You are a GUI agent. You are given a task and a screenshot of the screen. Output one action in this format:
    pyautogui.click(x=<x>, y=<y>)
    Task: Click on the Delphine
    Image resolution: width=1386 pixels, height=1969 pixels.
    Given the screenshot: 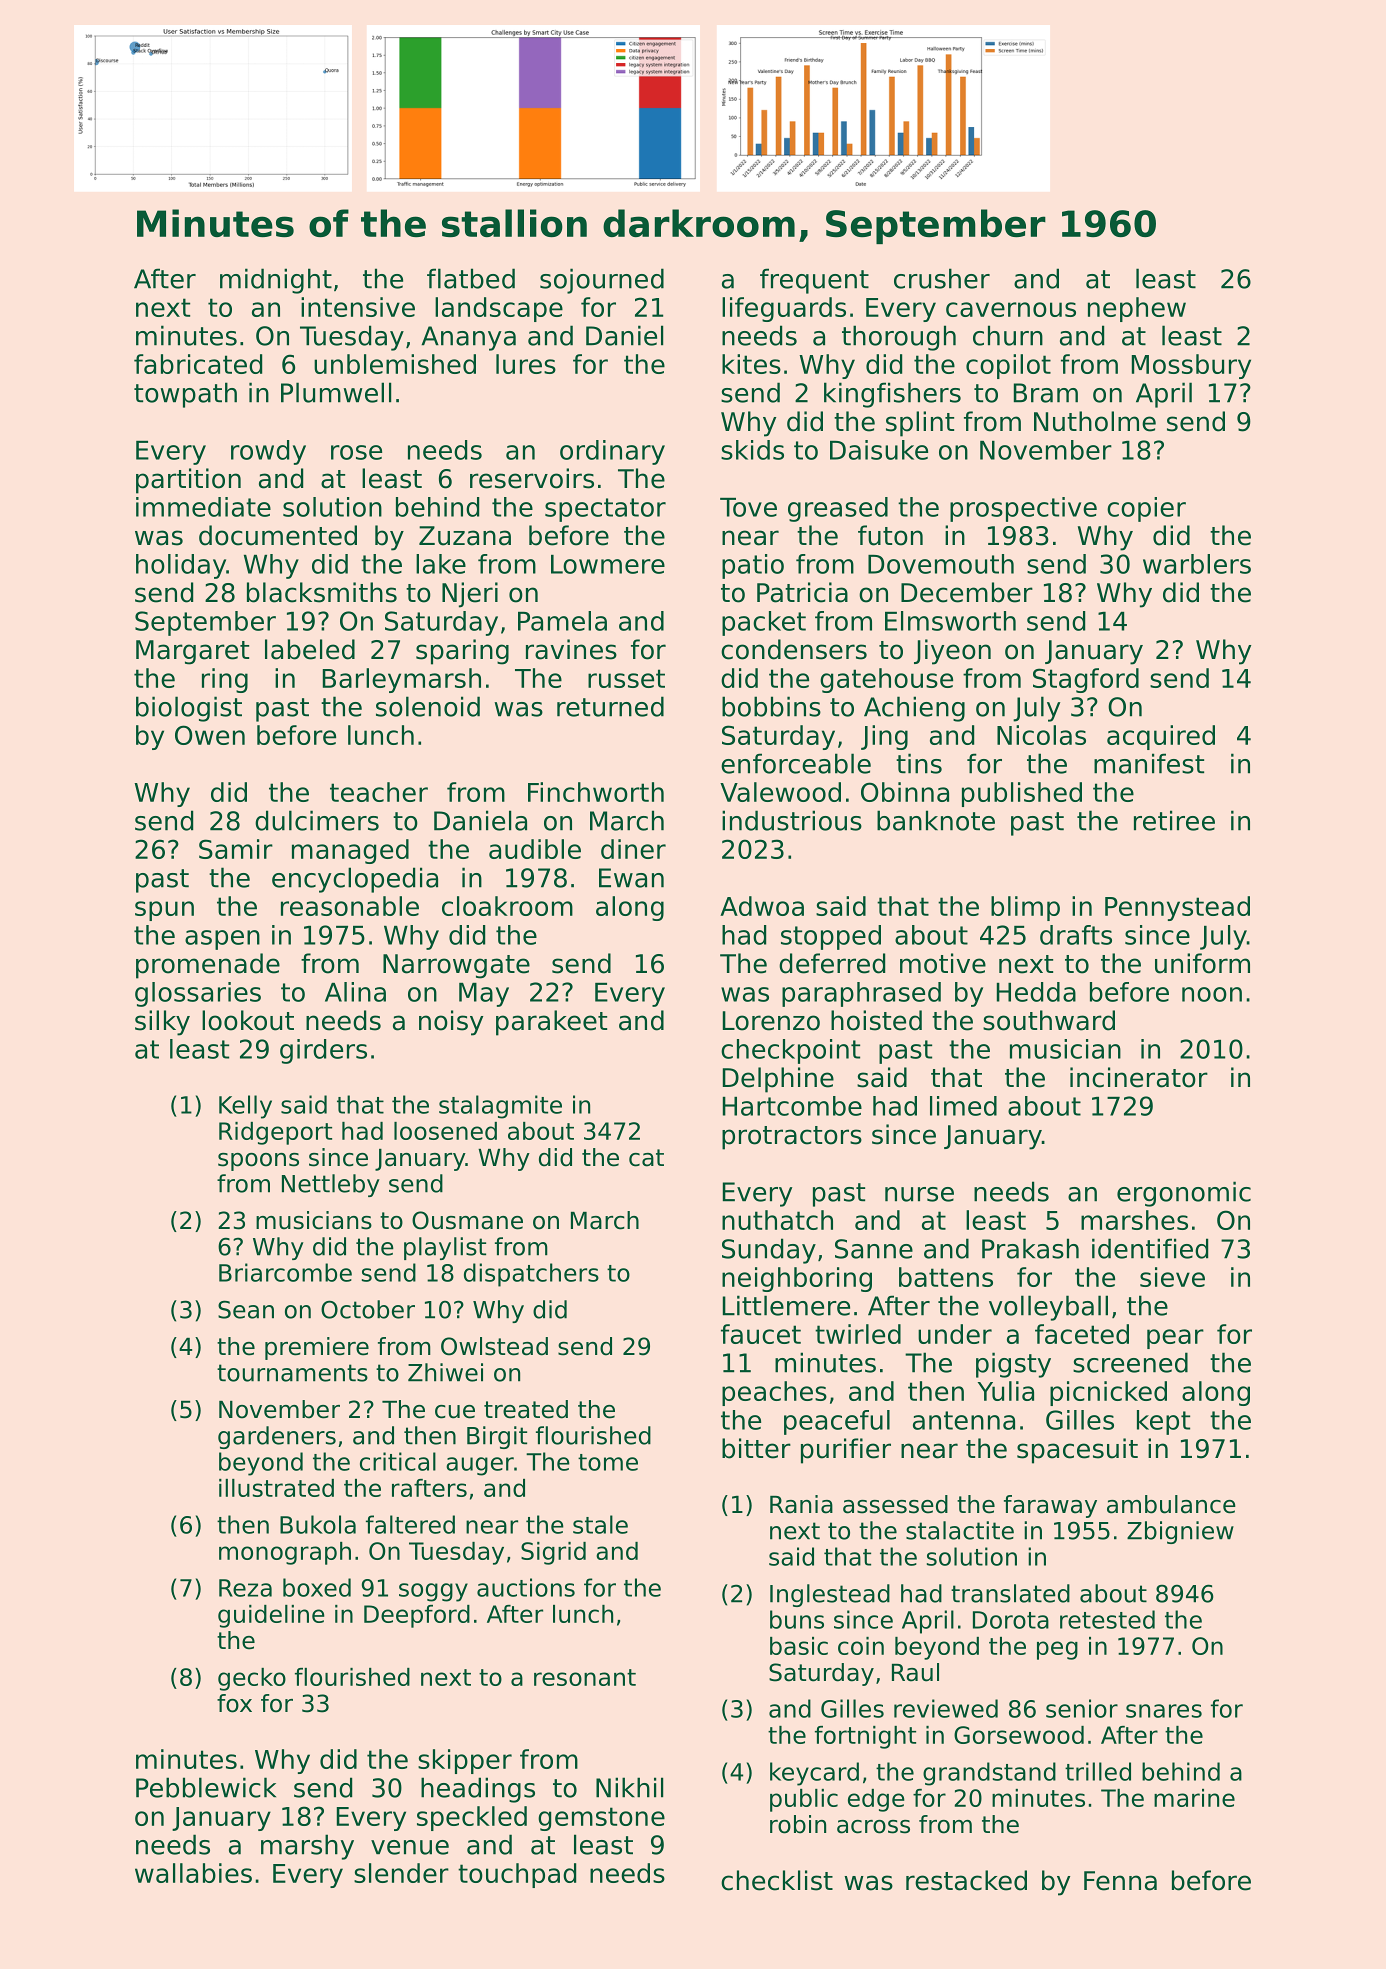 What is the action you would take?
    pyautogui.click(x=778, y=1080)
